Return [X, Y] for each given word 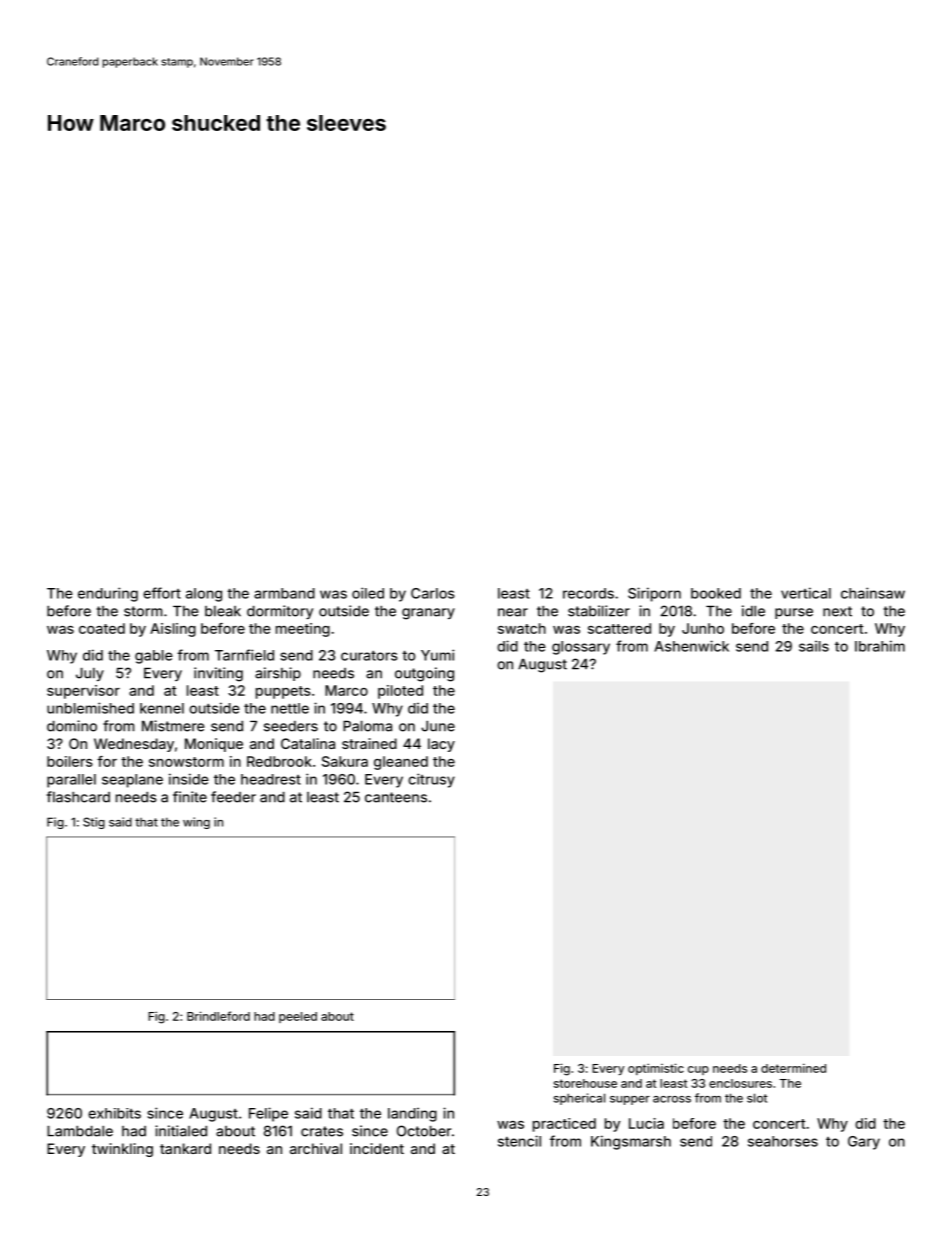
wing [196, 823]
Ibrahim [880, 646]
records [588, 593]
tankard [185, 1148]
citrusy [431, 780]
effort [162, 593]
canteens [396, 797]
